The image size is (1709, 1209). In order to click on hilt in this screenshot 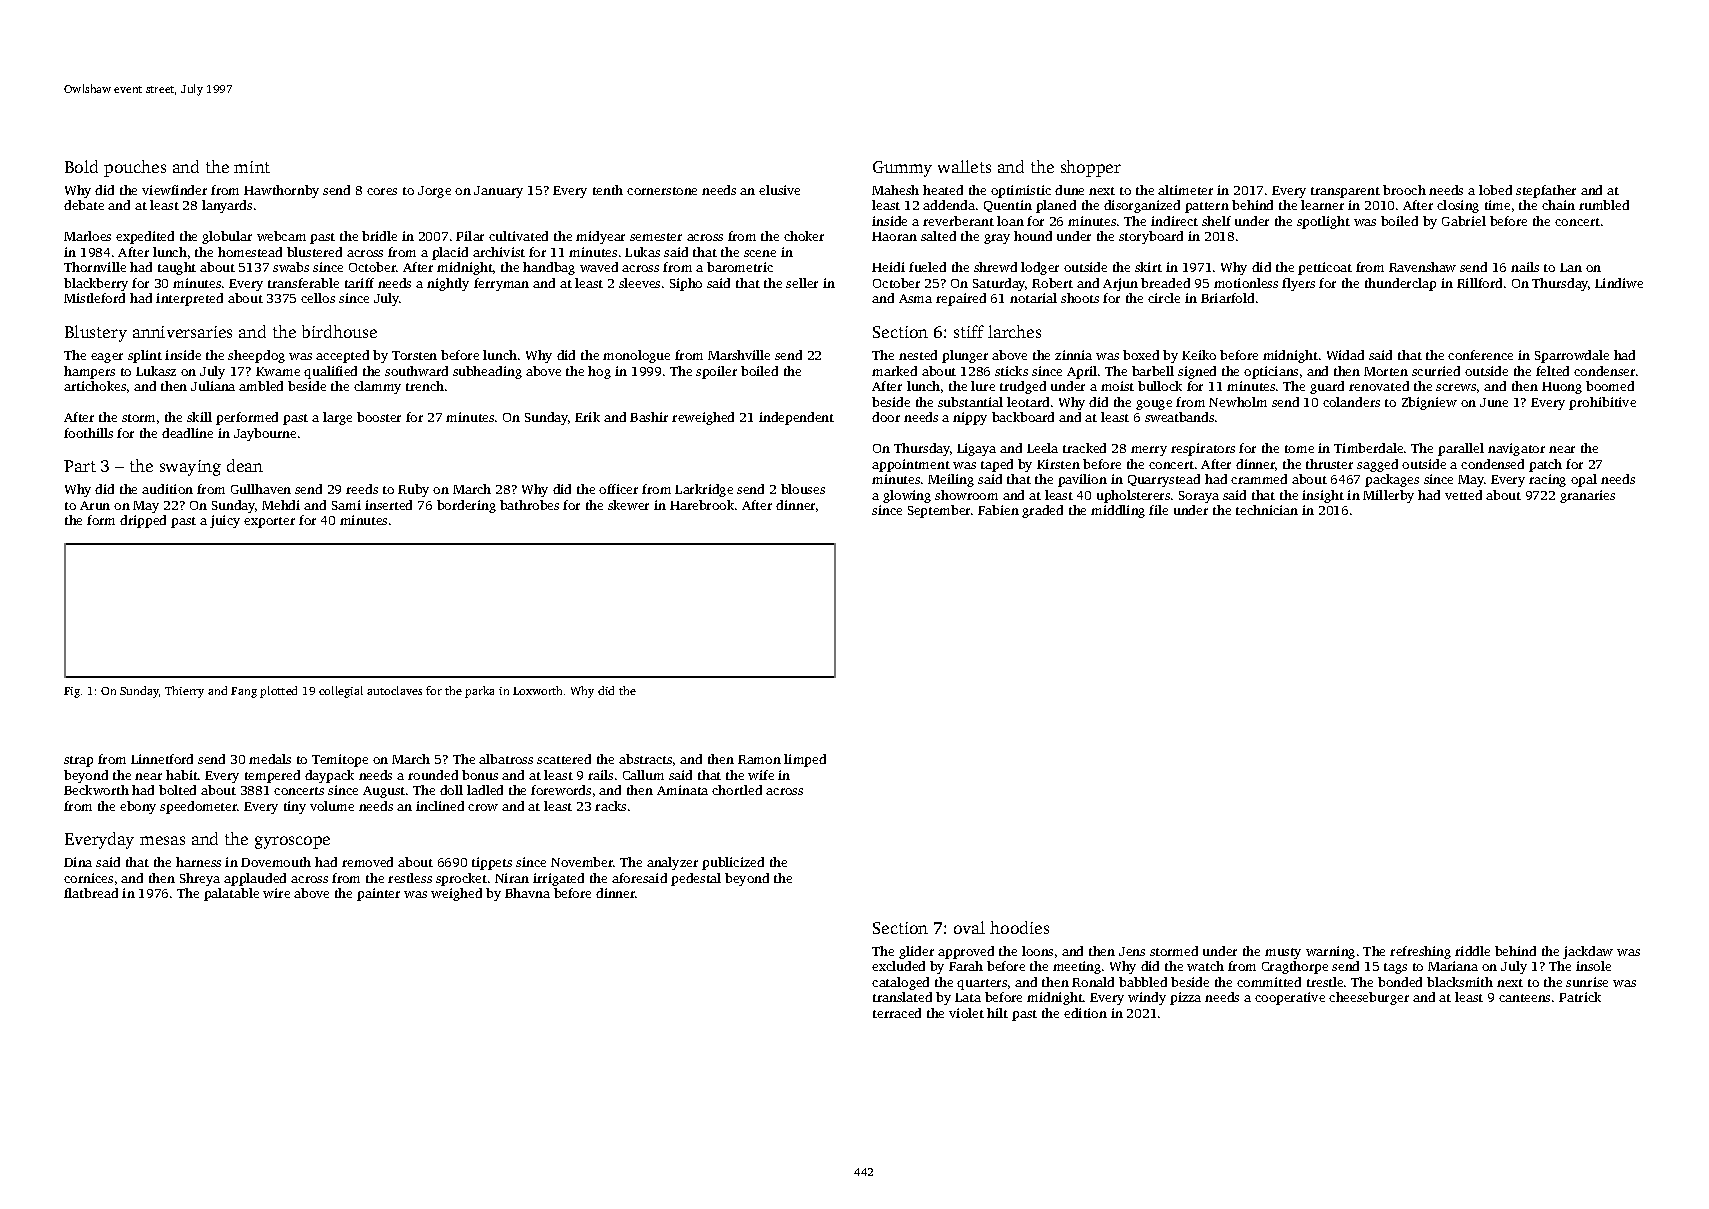, I will do `click(997, 1013)`.
